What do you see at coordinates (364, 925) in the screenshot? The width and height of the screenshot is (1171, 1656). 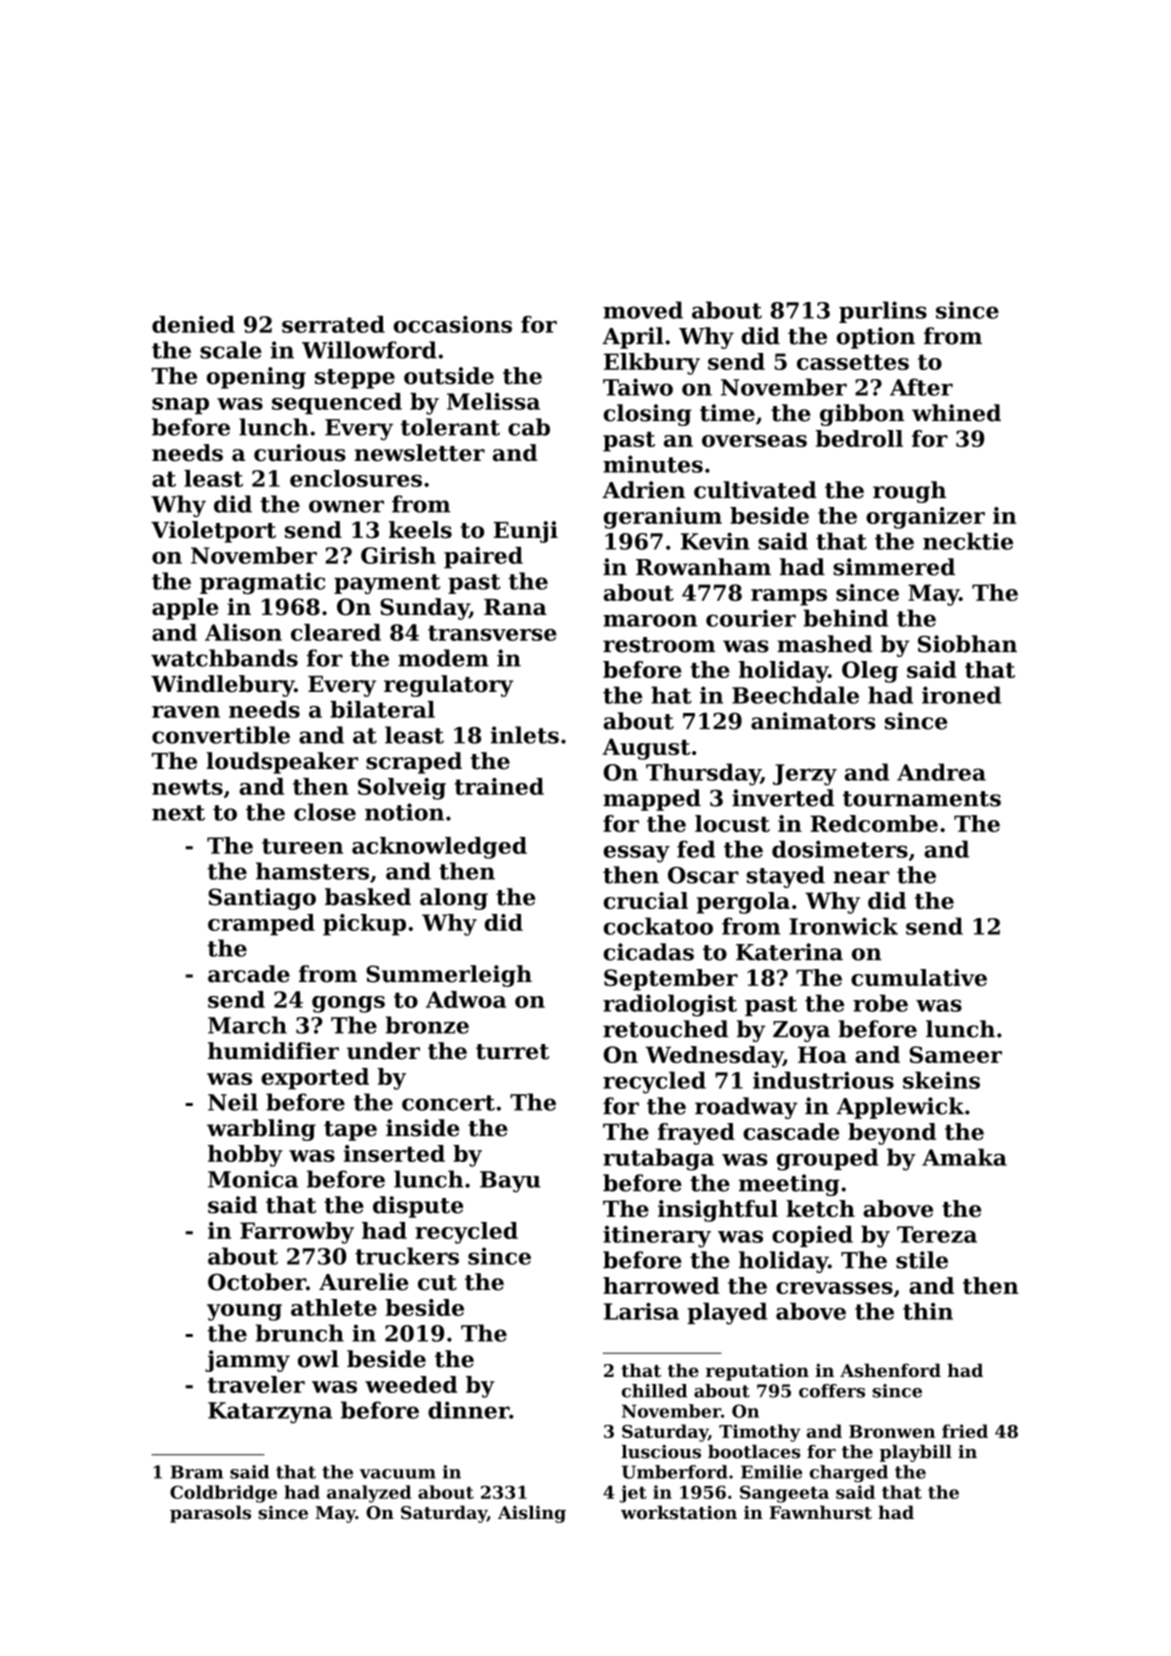 I see `pickup` at bounding box center [364, 925].
